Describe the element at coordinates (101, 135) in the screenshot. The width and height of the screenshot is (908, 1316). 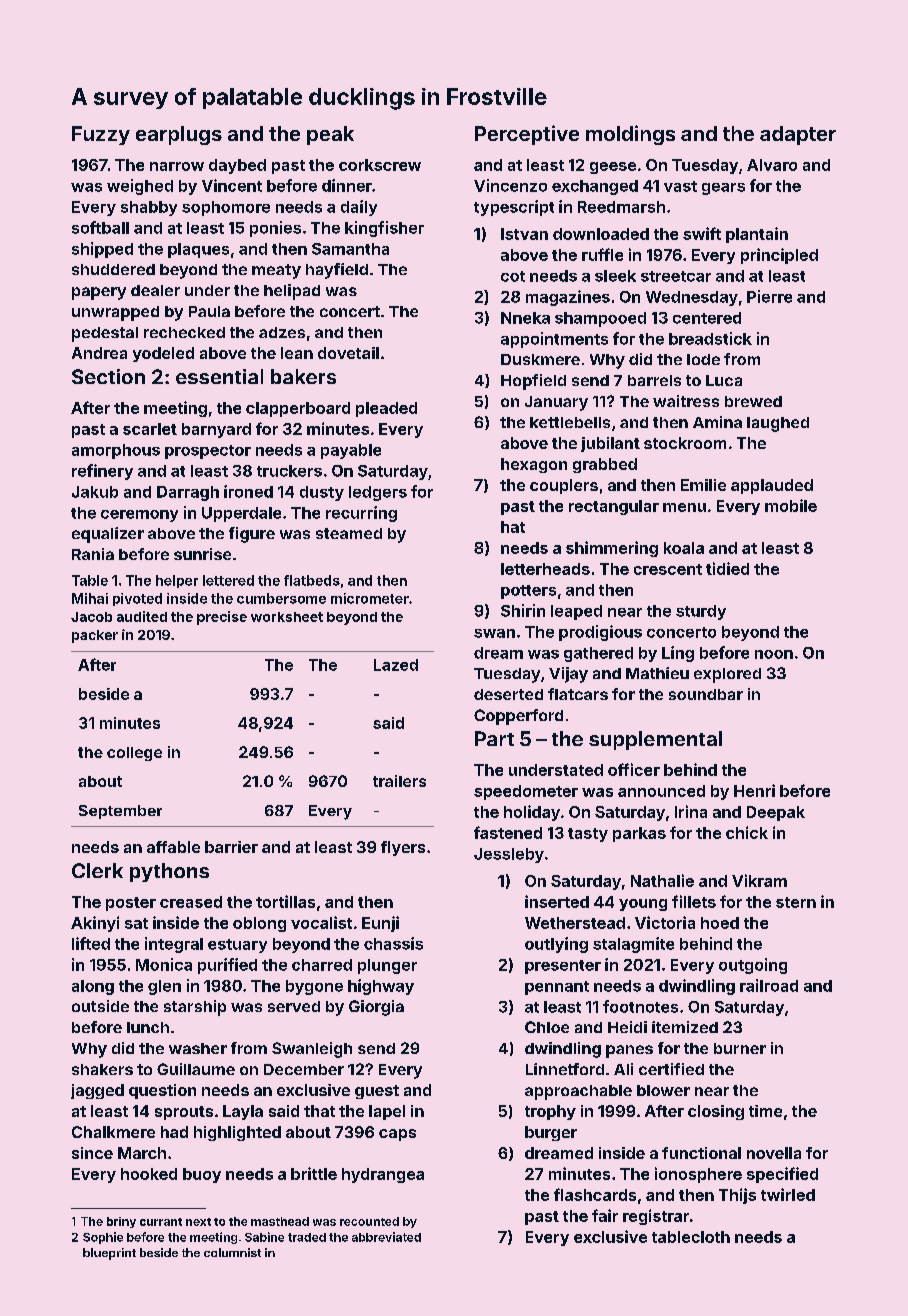
I see `Fuzzy` at that location.
